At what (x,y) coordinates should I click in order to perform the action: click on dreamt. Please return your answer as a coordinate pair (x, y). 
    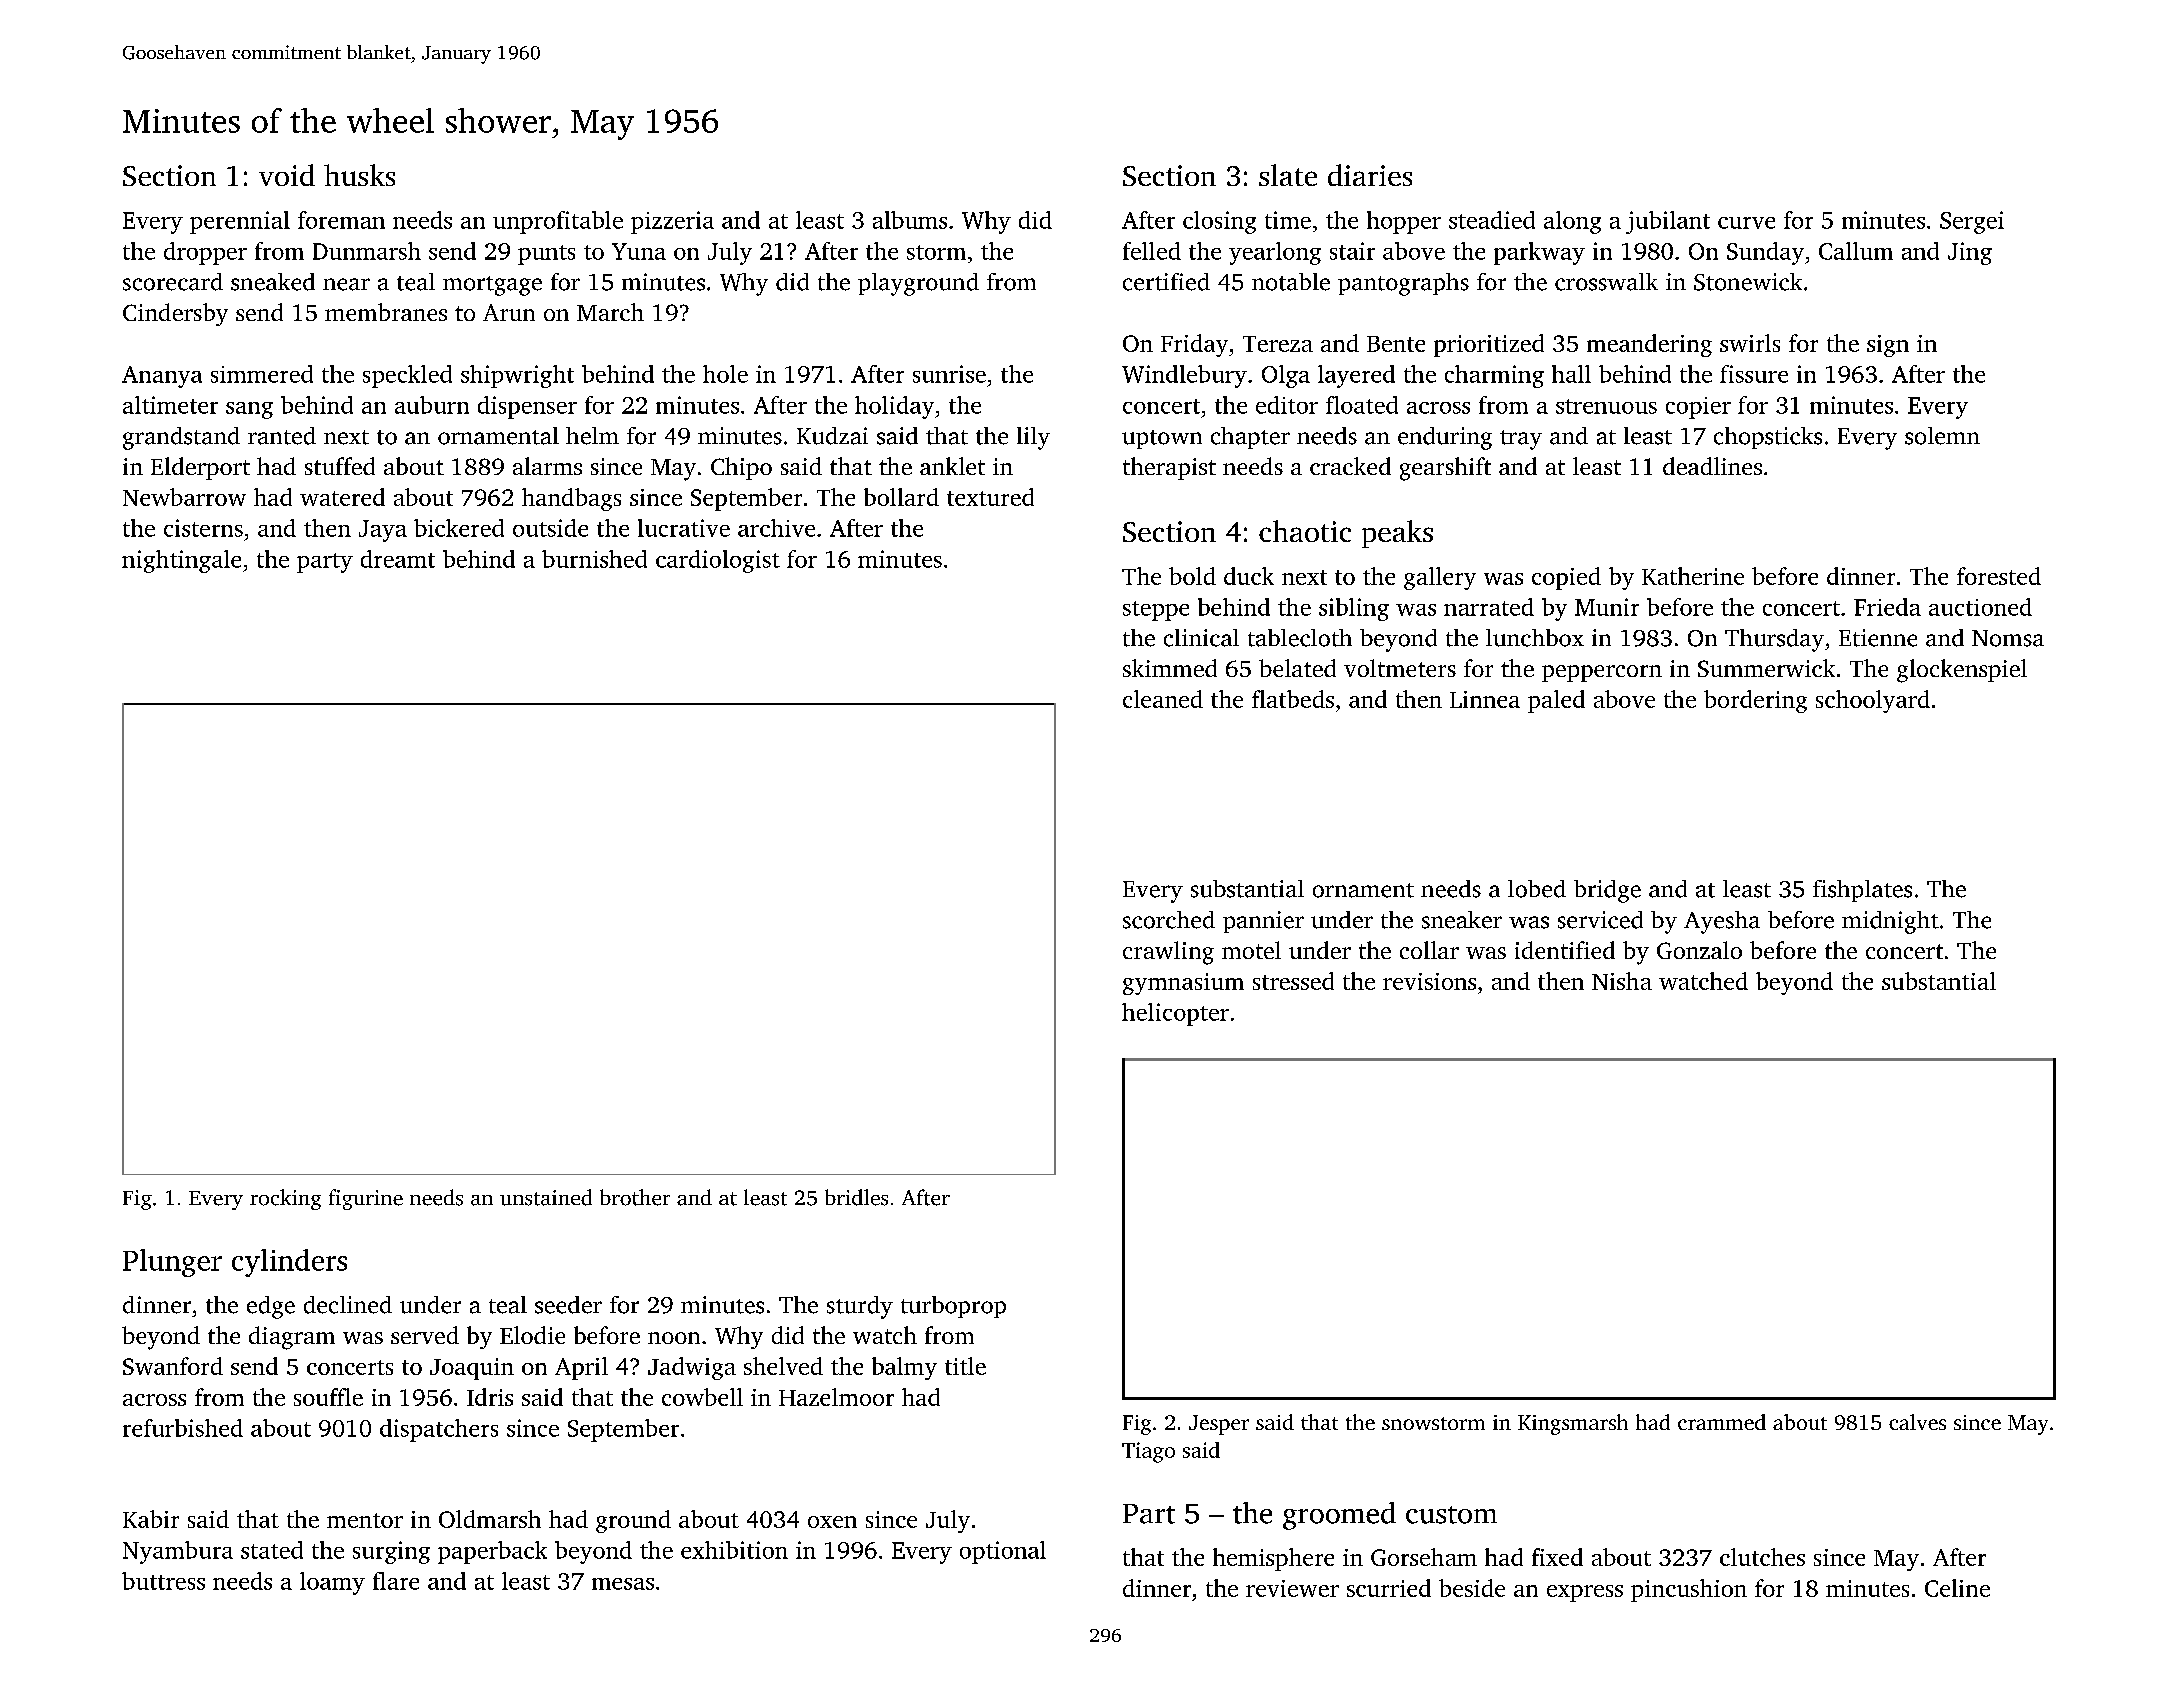
    Looking at the image, I should click on (398, 559).
